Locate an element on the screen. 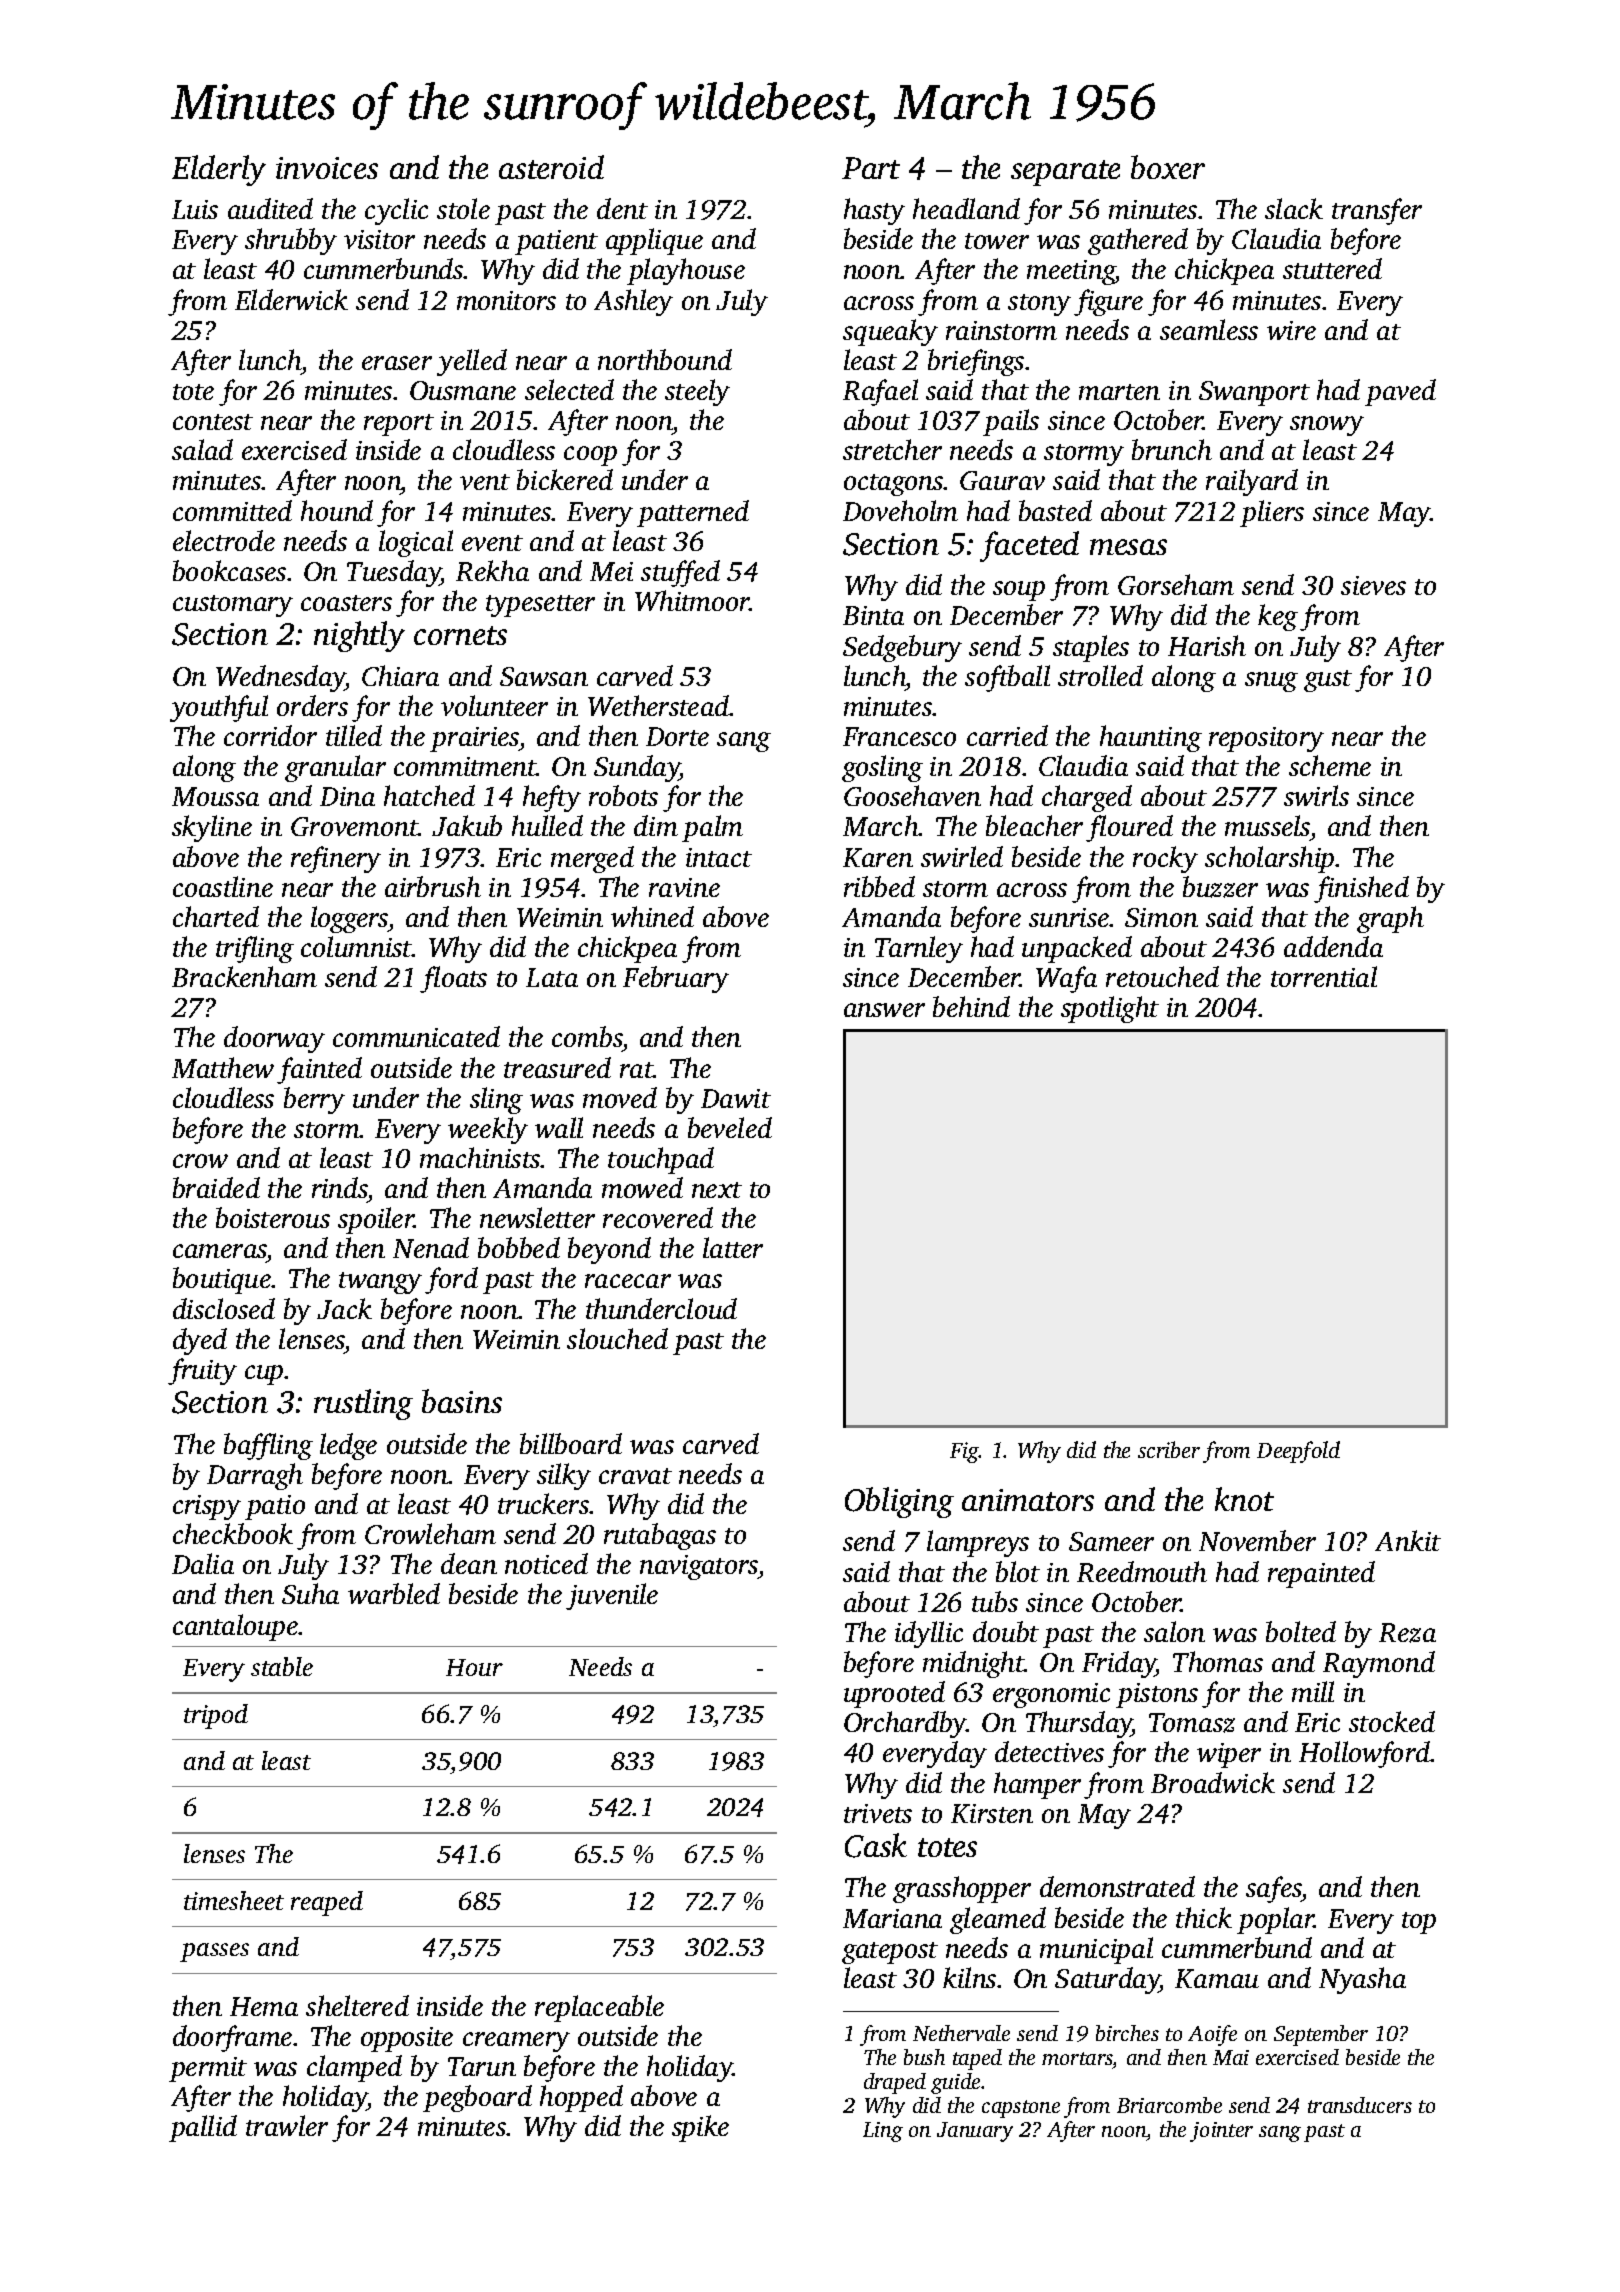 This screenshot has height=2292, width=1620. eraser is located at coordinates (397, 363).
